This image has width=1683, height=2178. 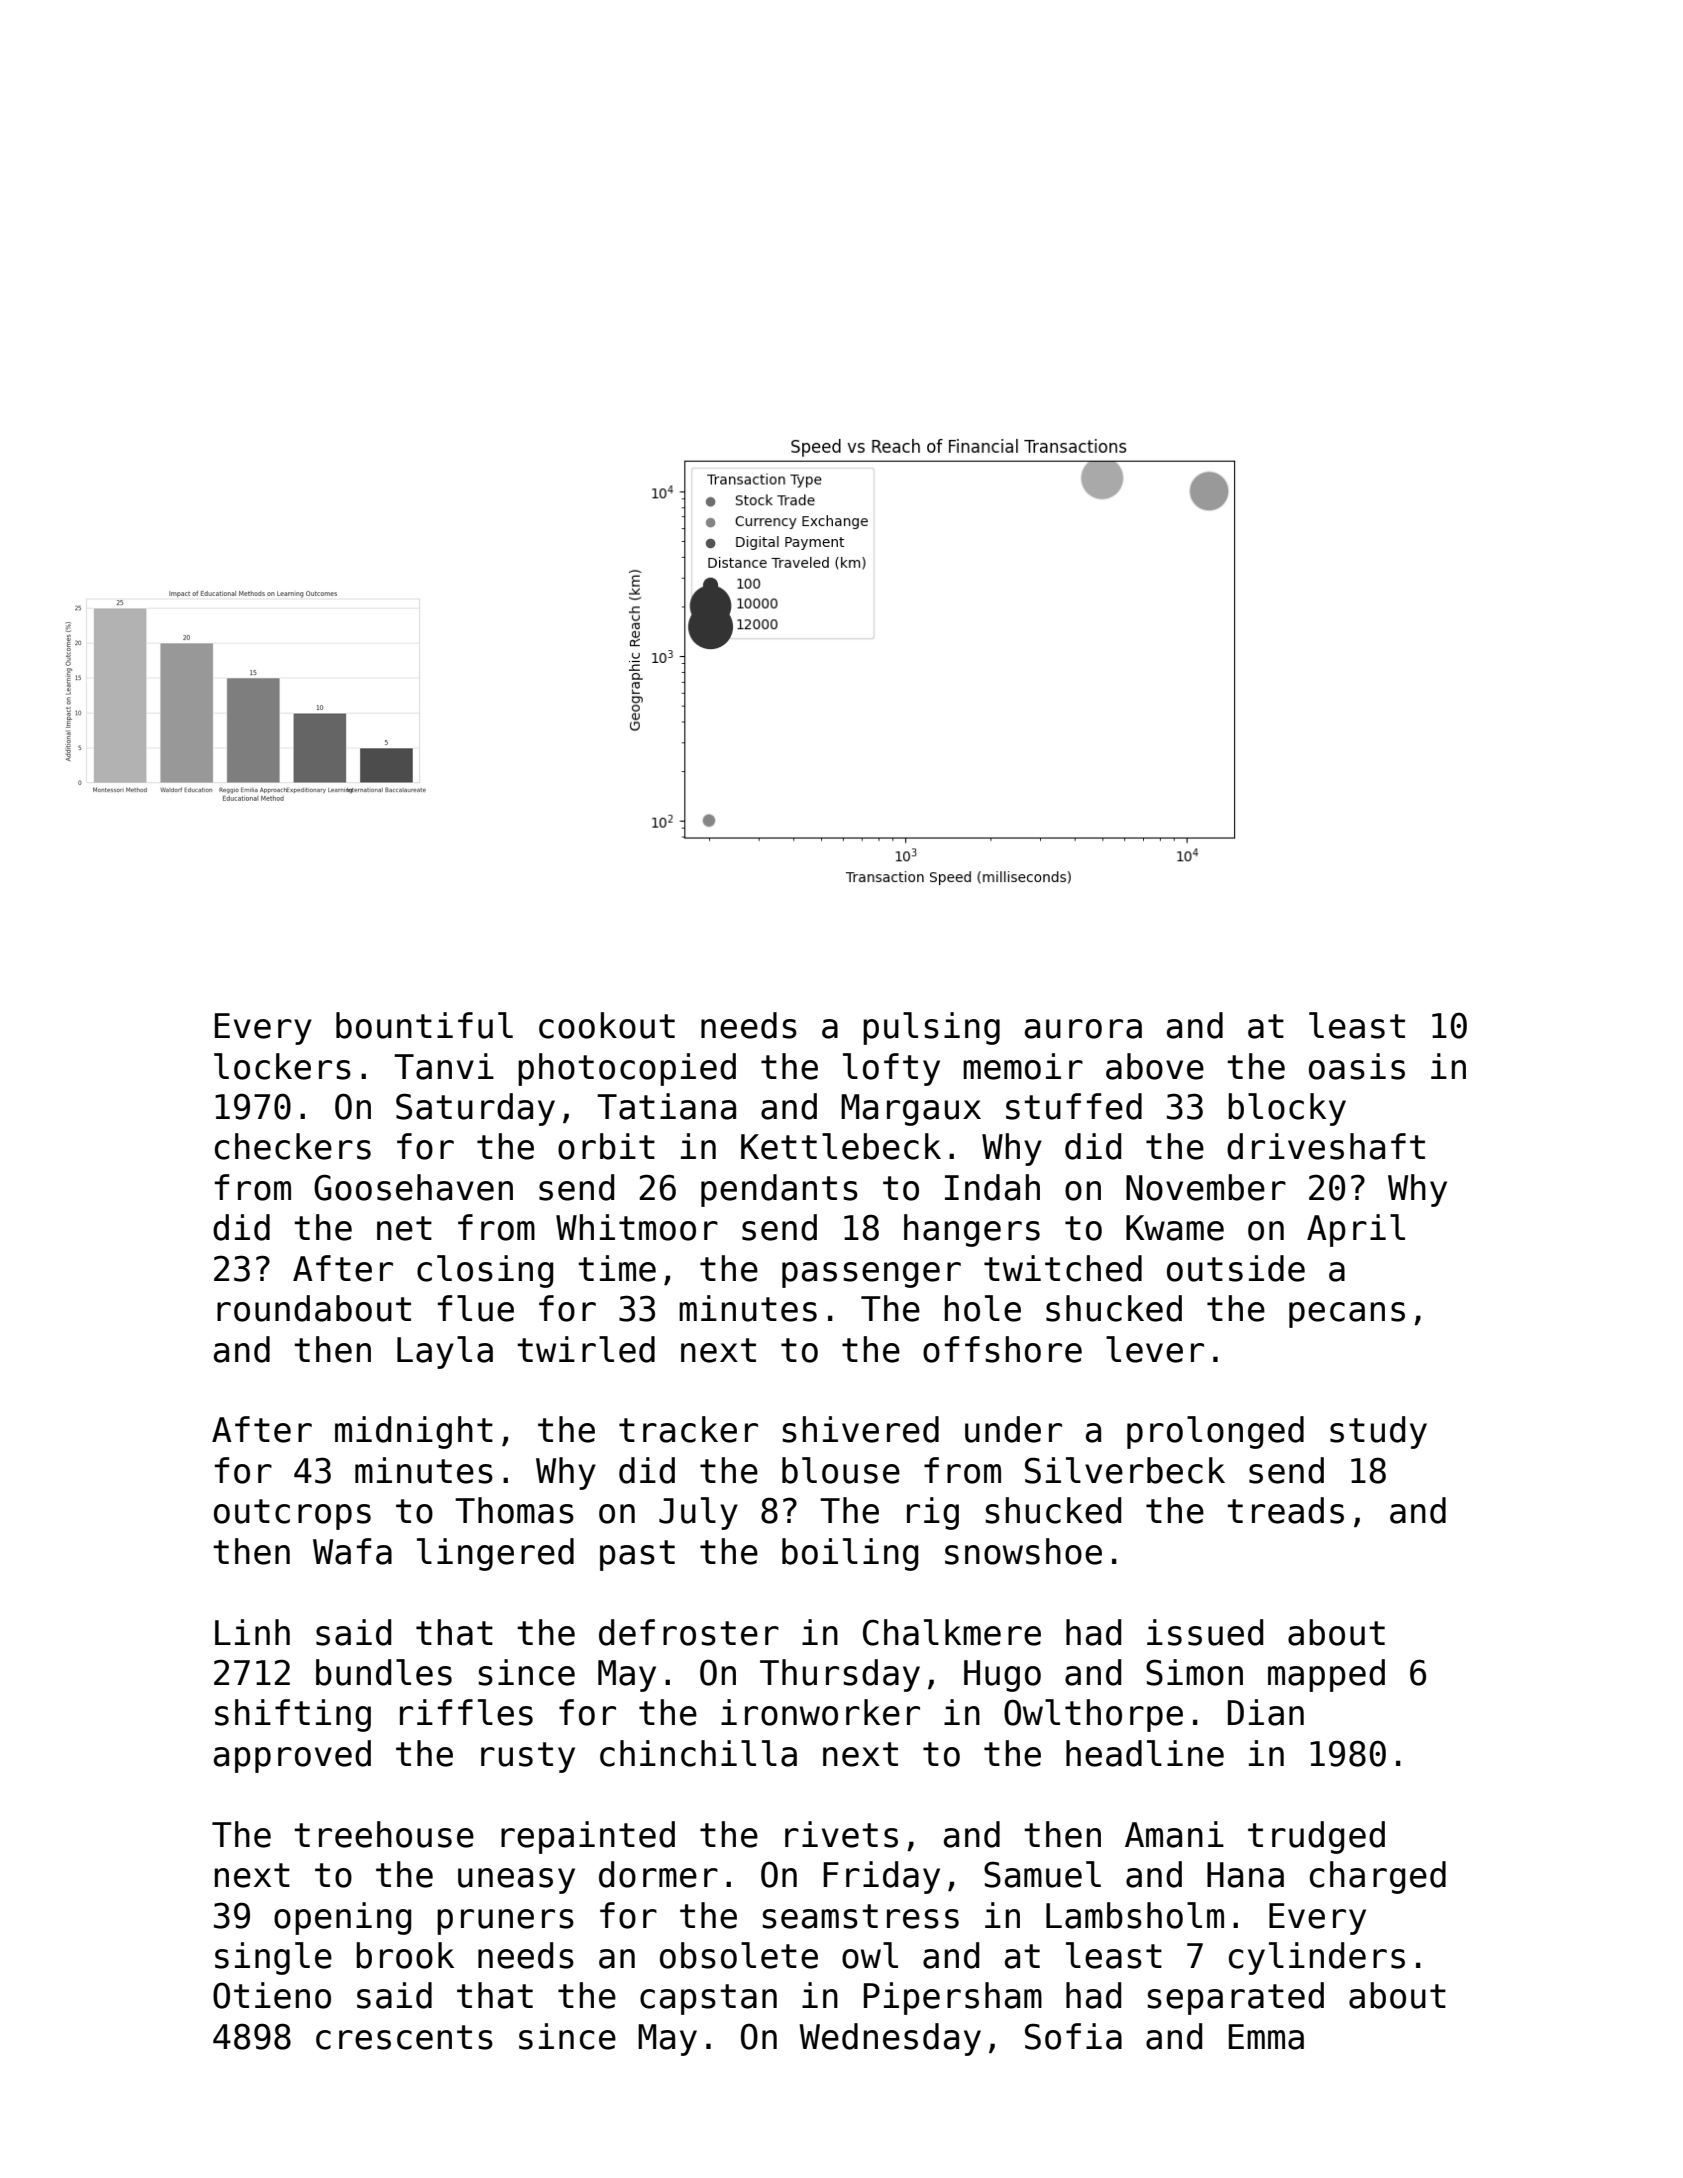 What do you see at coordinates (1125, 1470) in the image?
I see `Silverbeck` at bounding box center [1125, 1470].
